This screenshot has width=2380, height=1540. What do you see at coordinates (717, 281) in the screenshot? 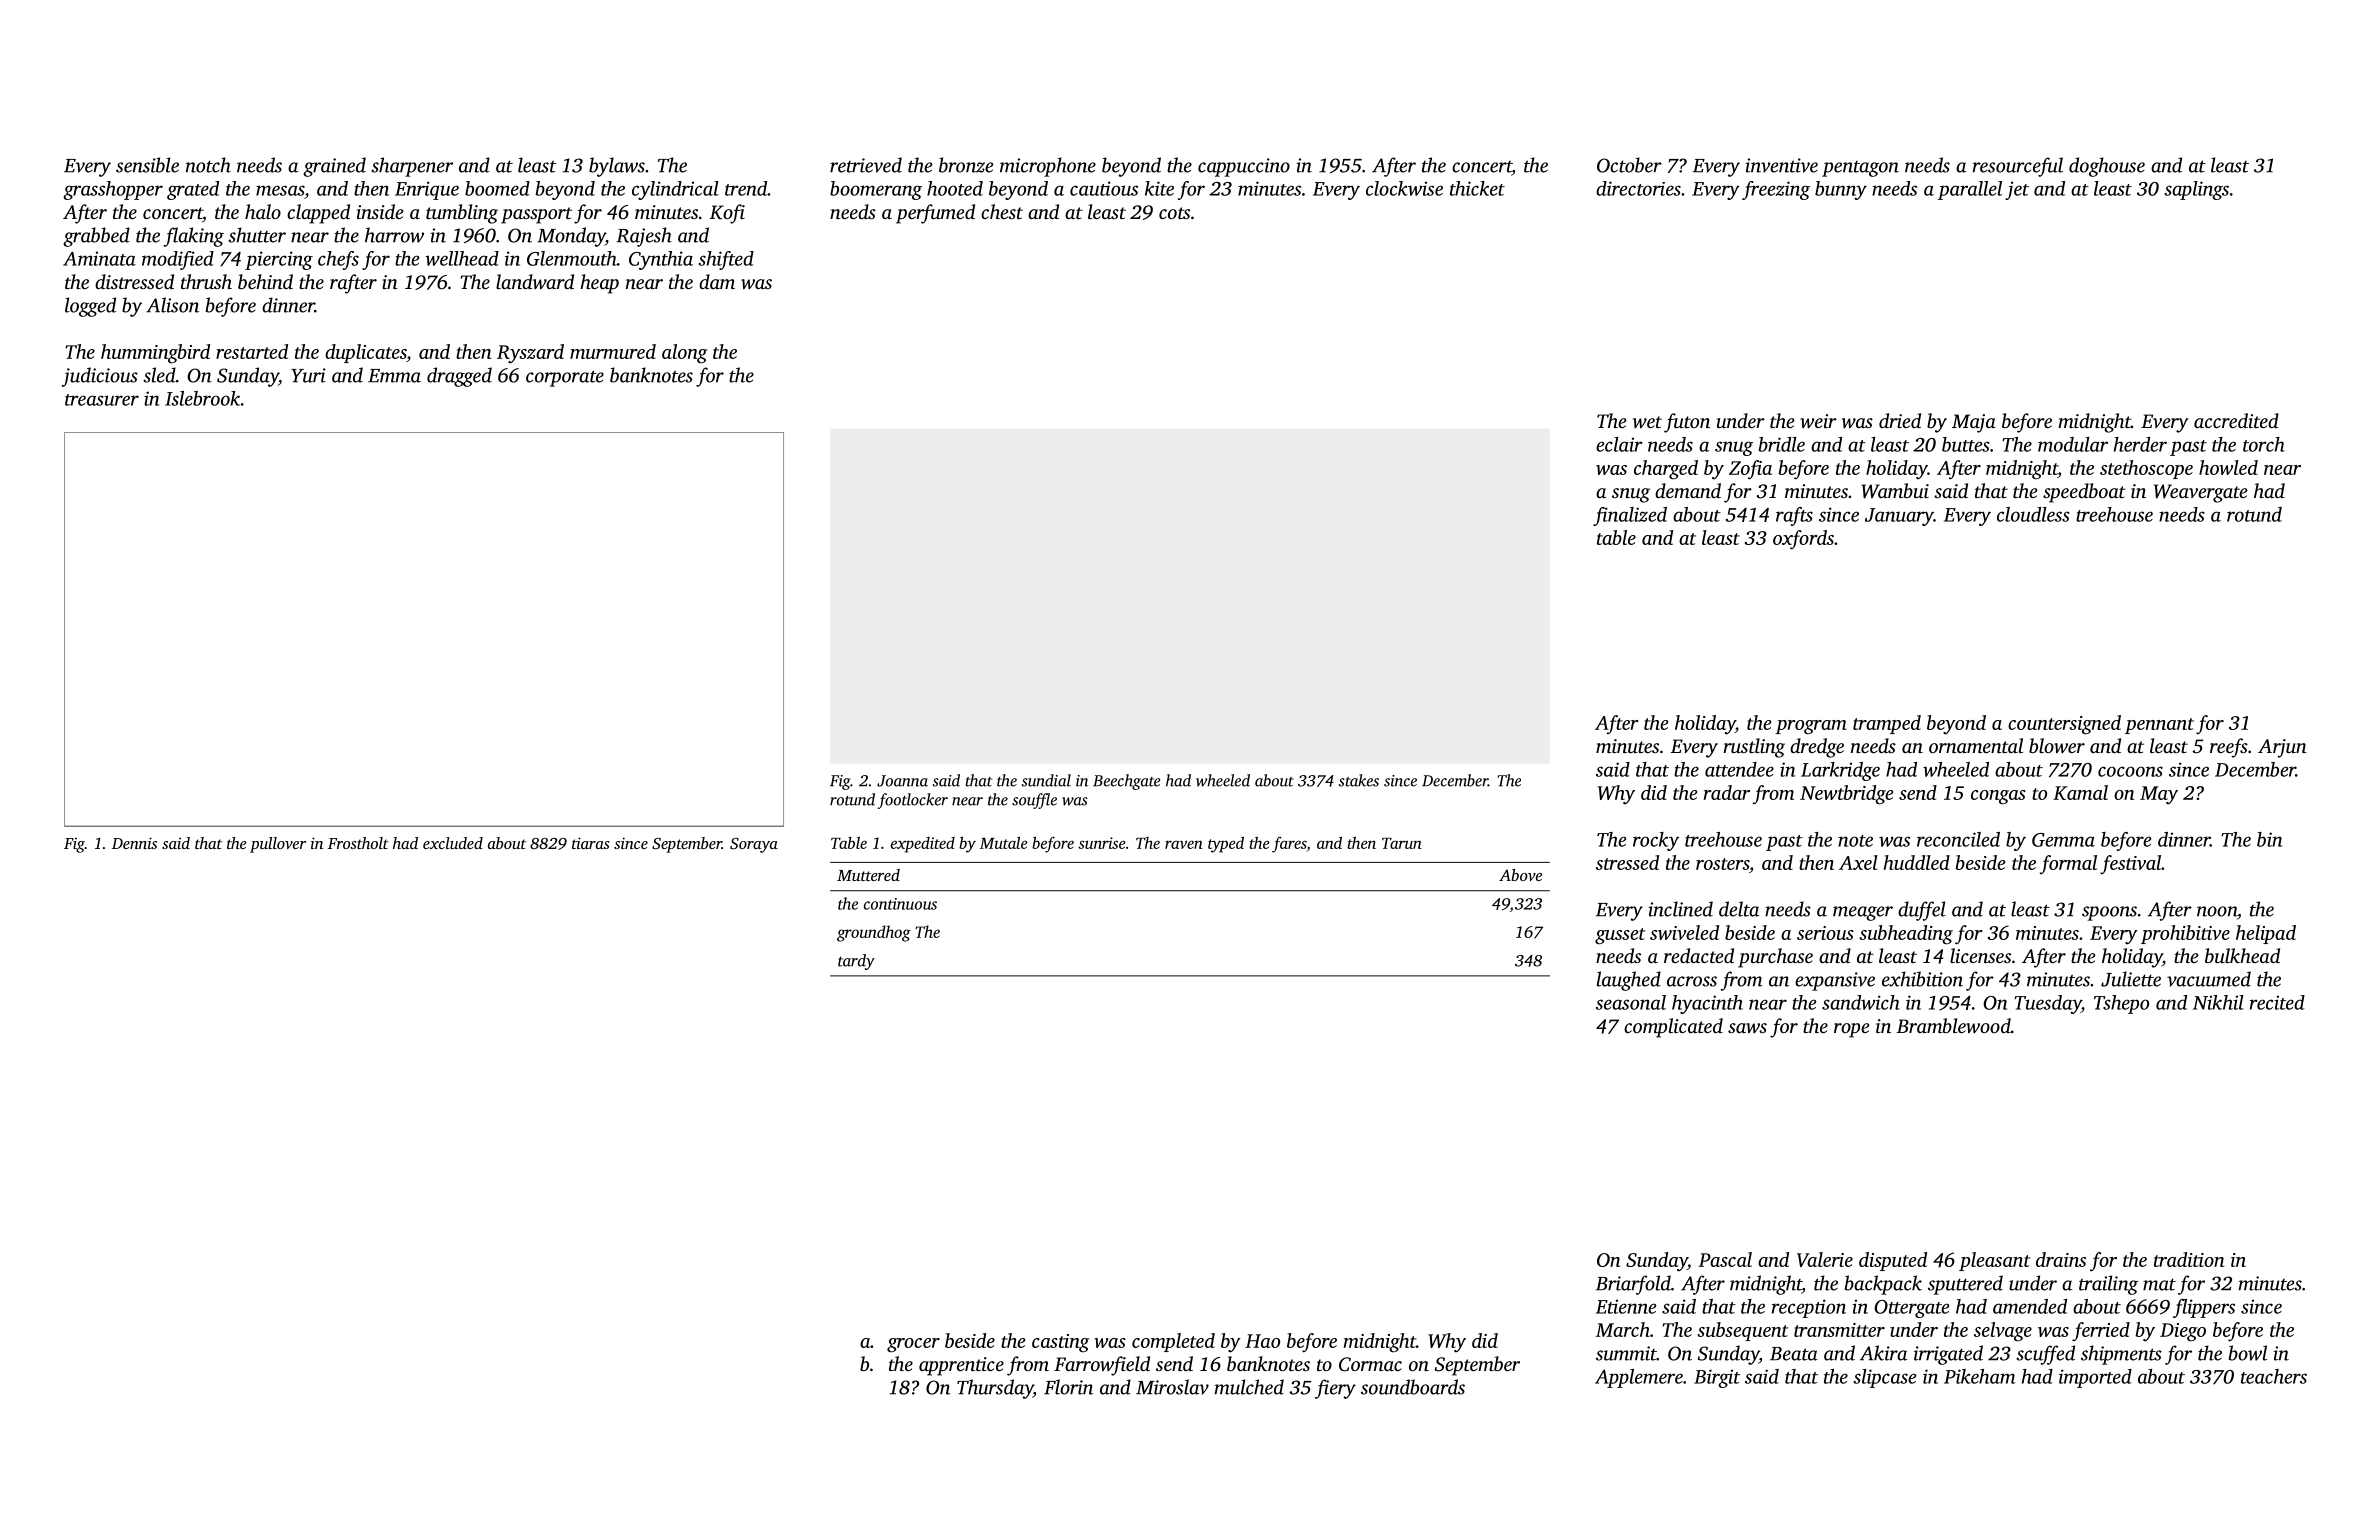
I see `dam` at bounding box center [717, 281].
